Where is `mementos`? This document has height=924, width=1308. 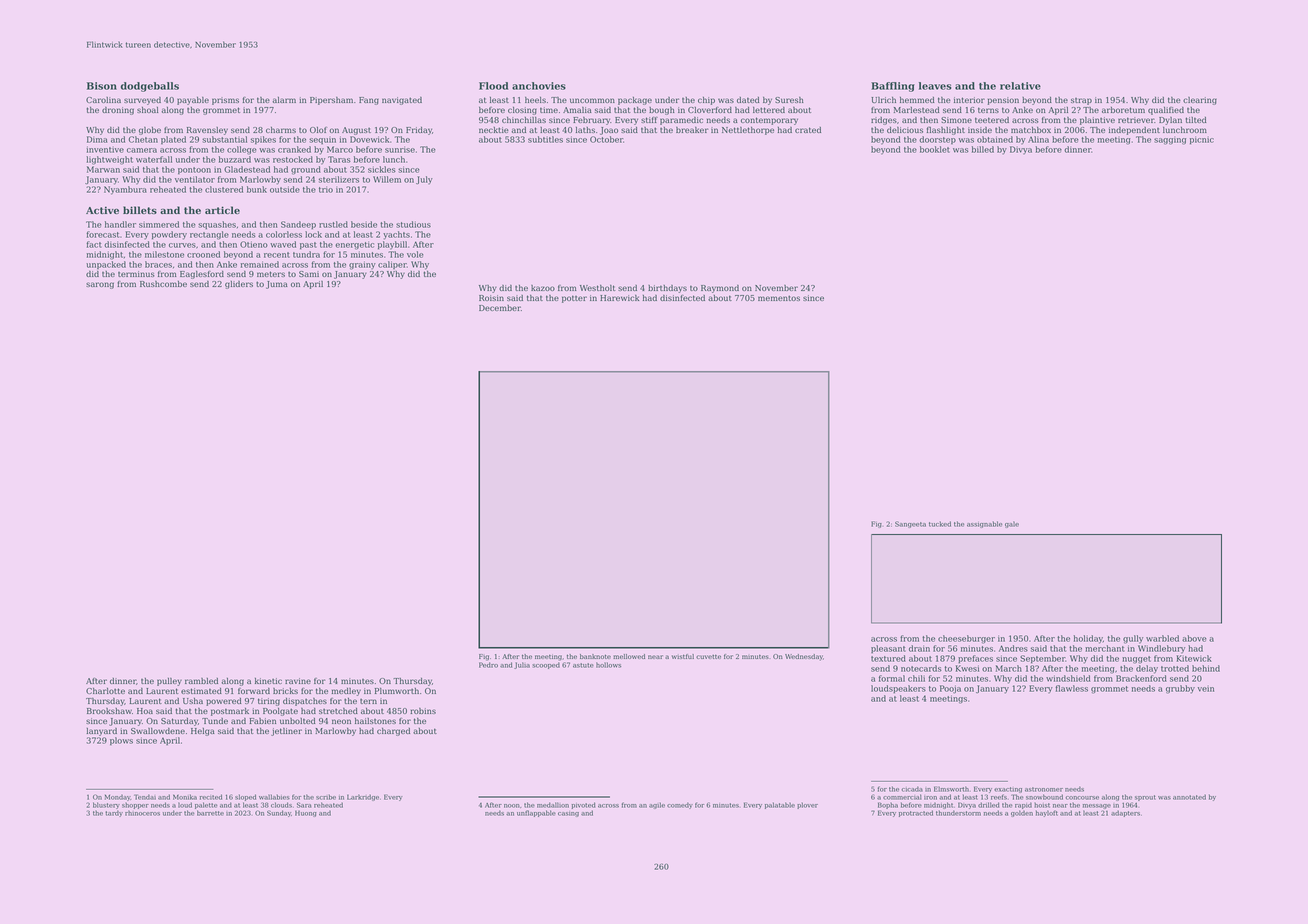
mementos is located at coordinates (779, 298).
